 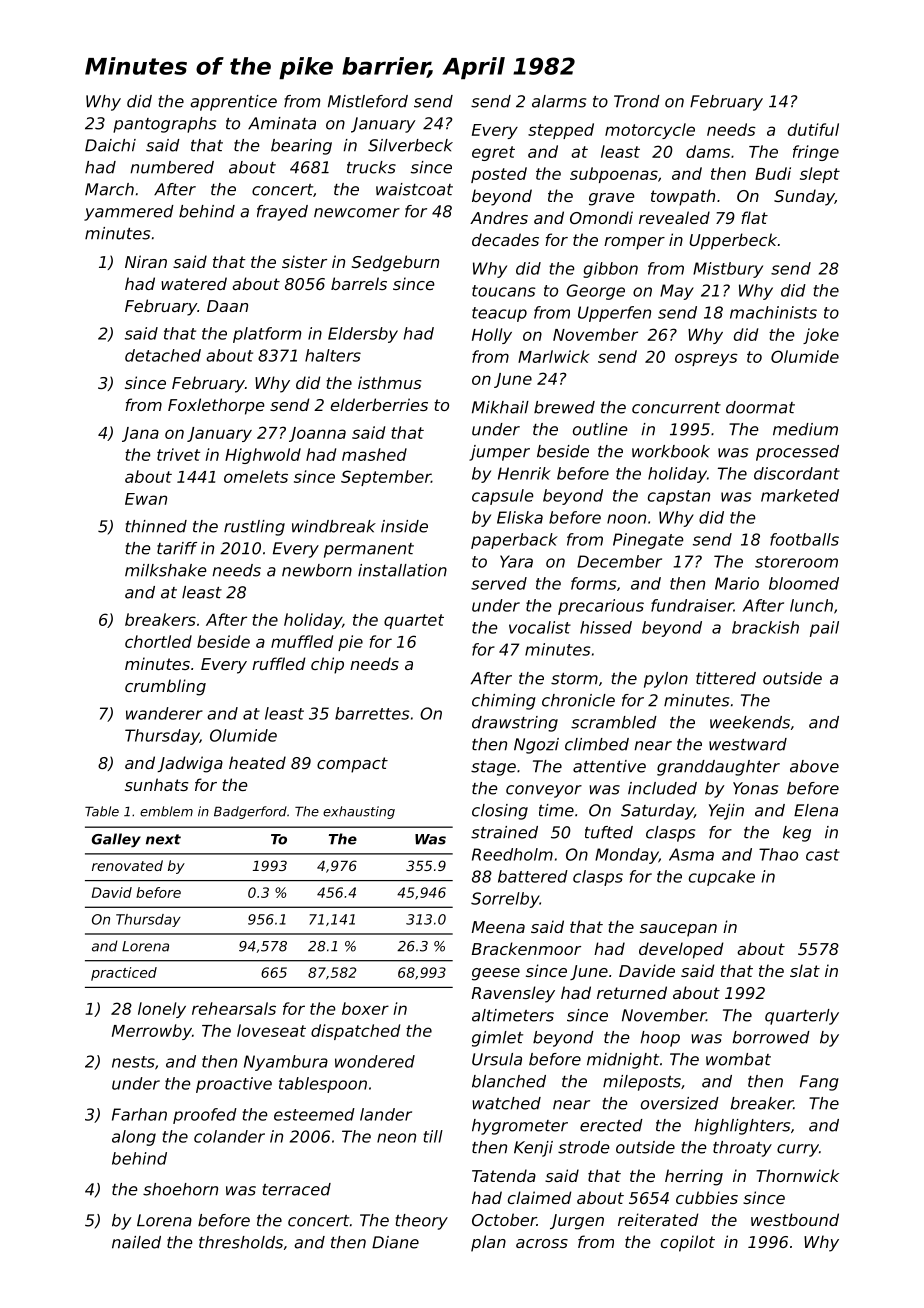 I want to click on Galley, so click(x=116, y=840).
